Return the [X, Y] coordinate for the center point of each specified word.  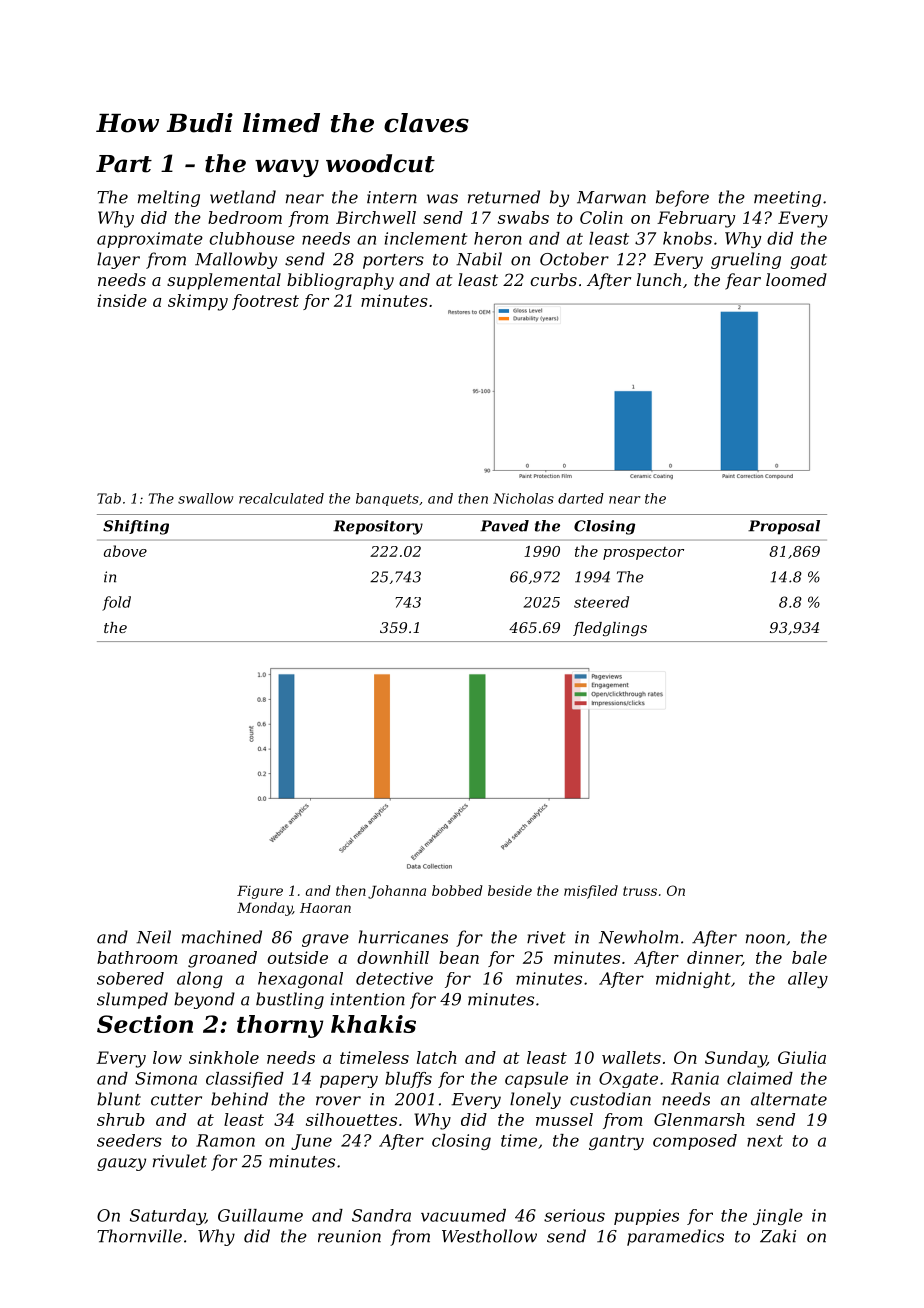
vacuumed [463, 1215]
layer [118, 260]
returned [504, 197]
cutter [176, 1100]
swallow [205, 498]
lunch [659, 279]
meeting [787, 199]
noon [765, 939]
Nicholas [523, 498]
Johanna [397, 892]
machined [222, 937]
